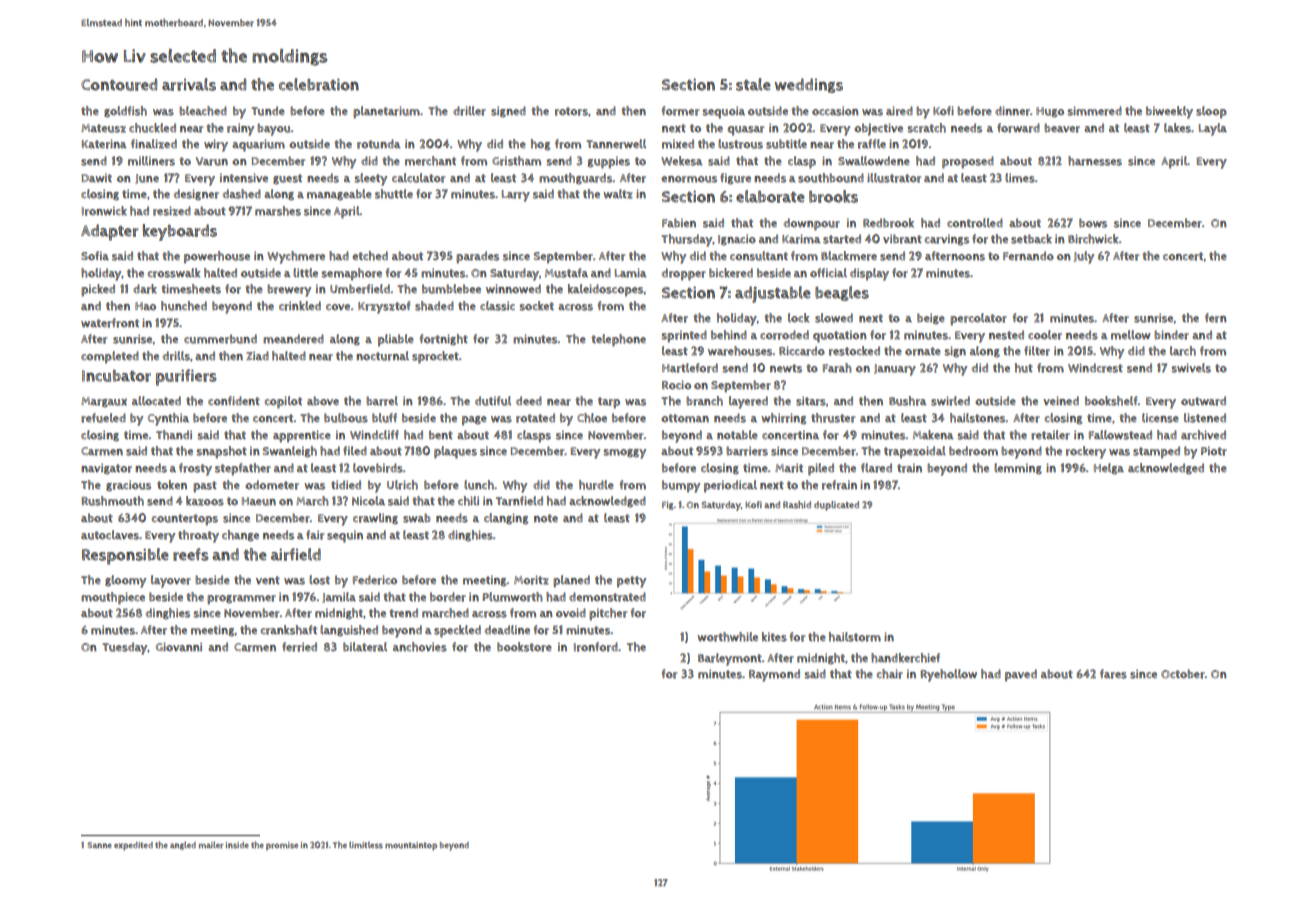 The width and height of the image is (1308, 924). Describe the element at coordinates (179, 647) in the image. I see `Giovanni` at that location.
